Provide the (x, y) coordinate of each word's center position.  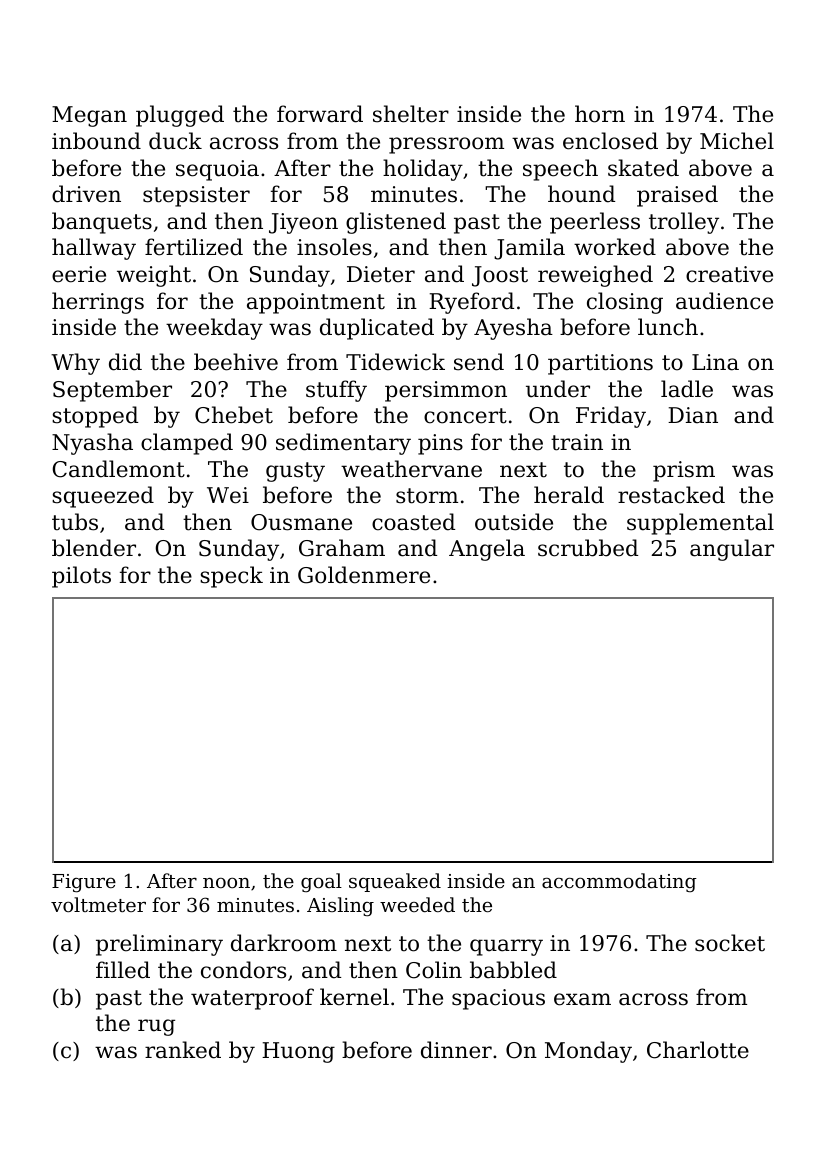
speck (231, 577)
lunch (668, 327)
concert (465, 416)
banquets (102, 223)
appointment (316, 303)
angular (732, 550)
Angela (487, 550)
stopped (95, 417)
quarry (506, 947)
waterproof (252, 999)
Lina (715, 362)
